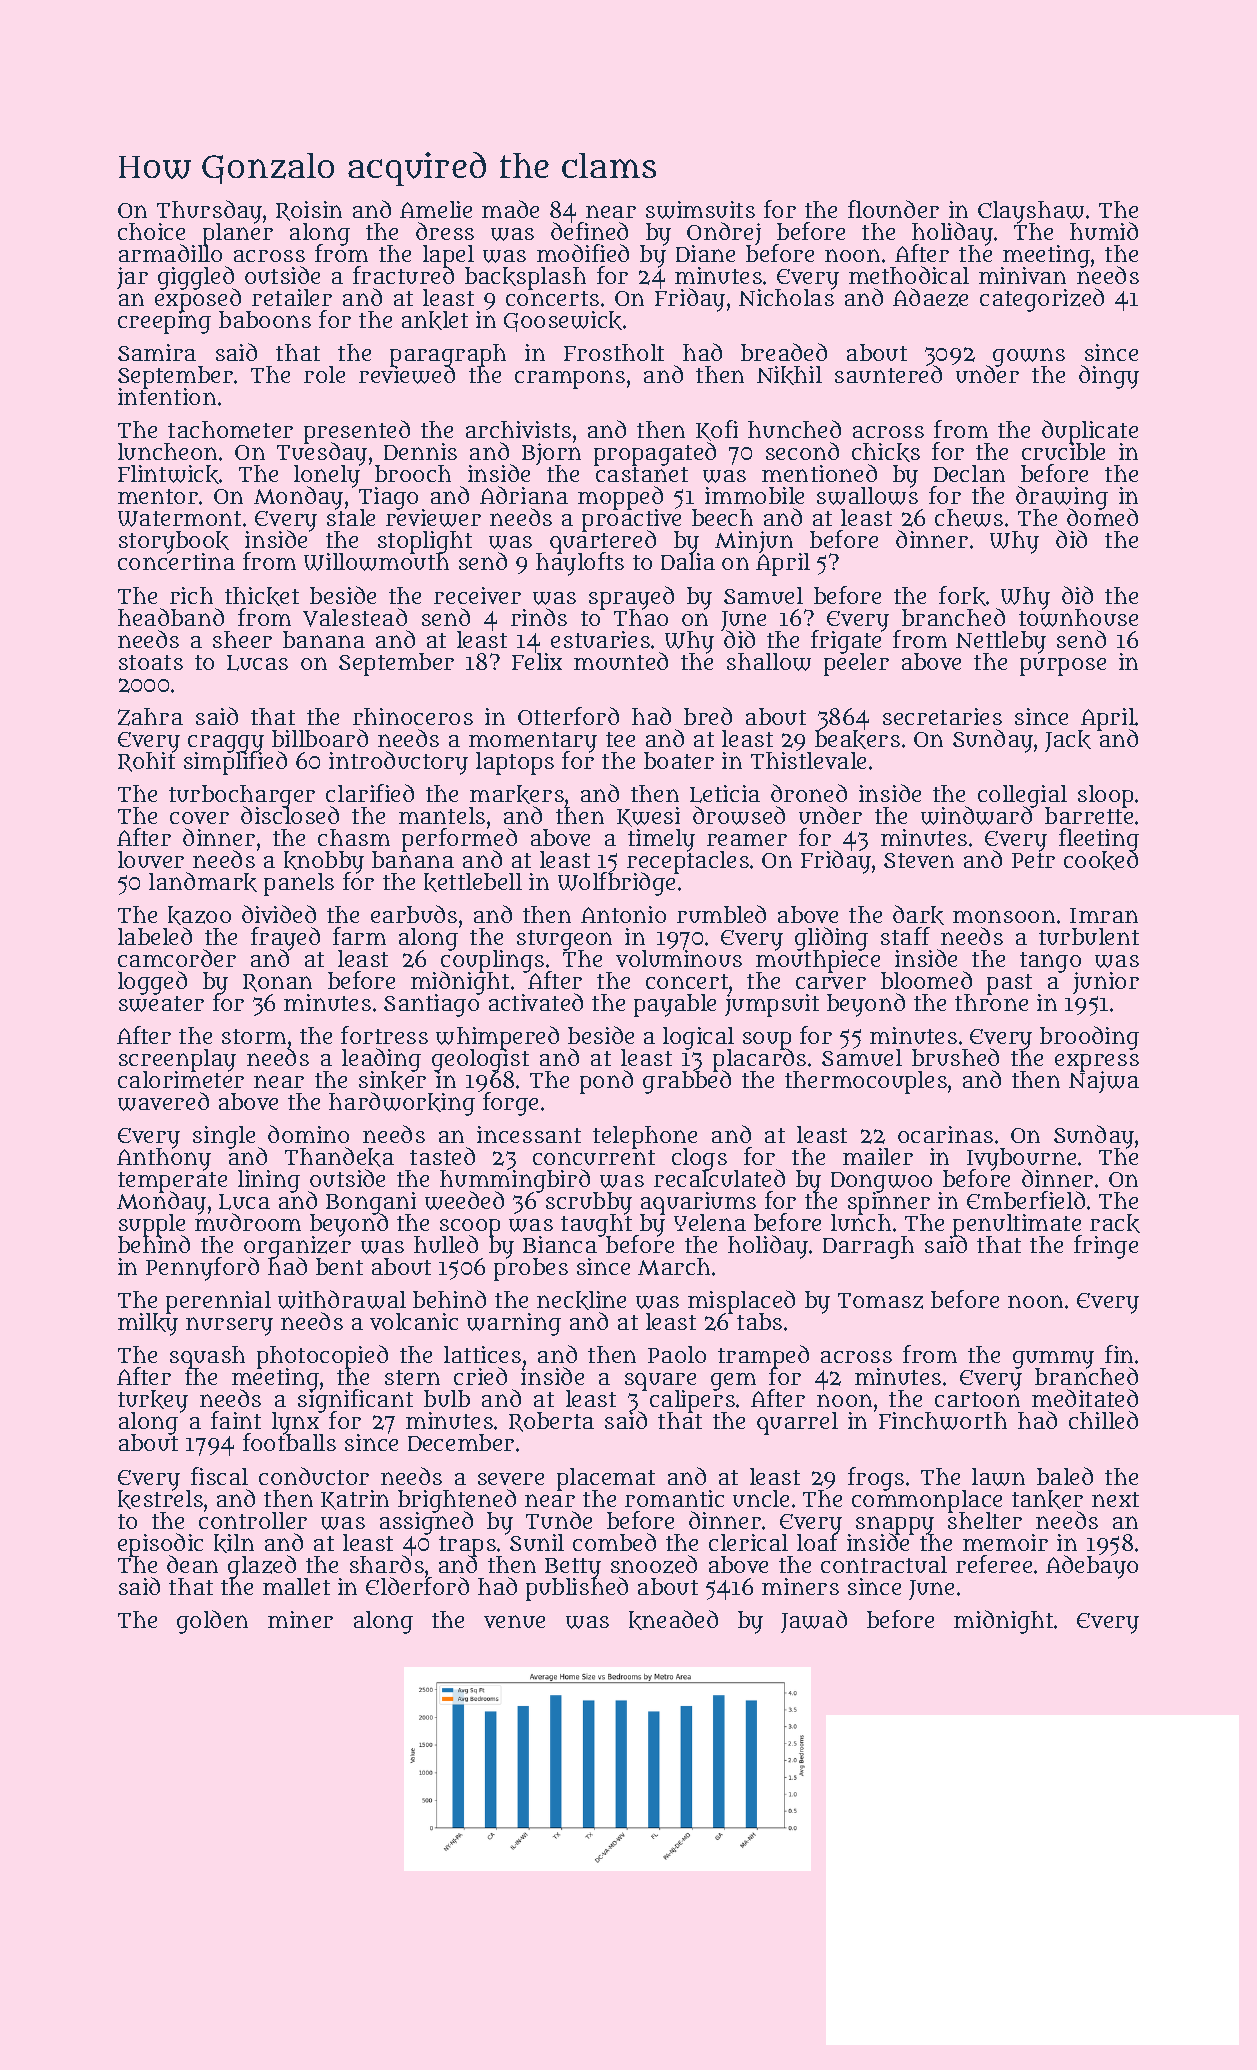 The image size is (1257, 2070). Describe the element at coordinates (1026, 1200) in the screenshot. I see `Emberfield` at that location.
